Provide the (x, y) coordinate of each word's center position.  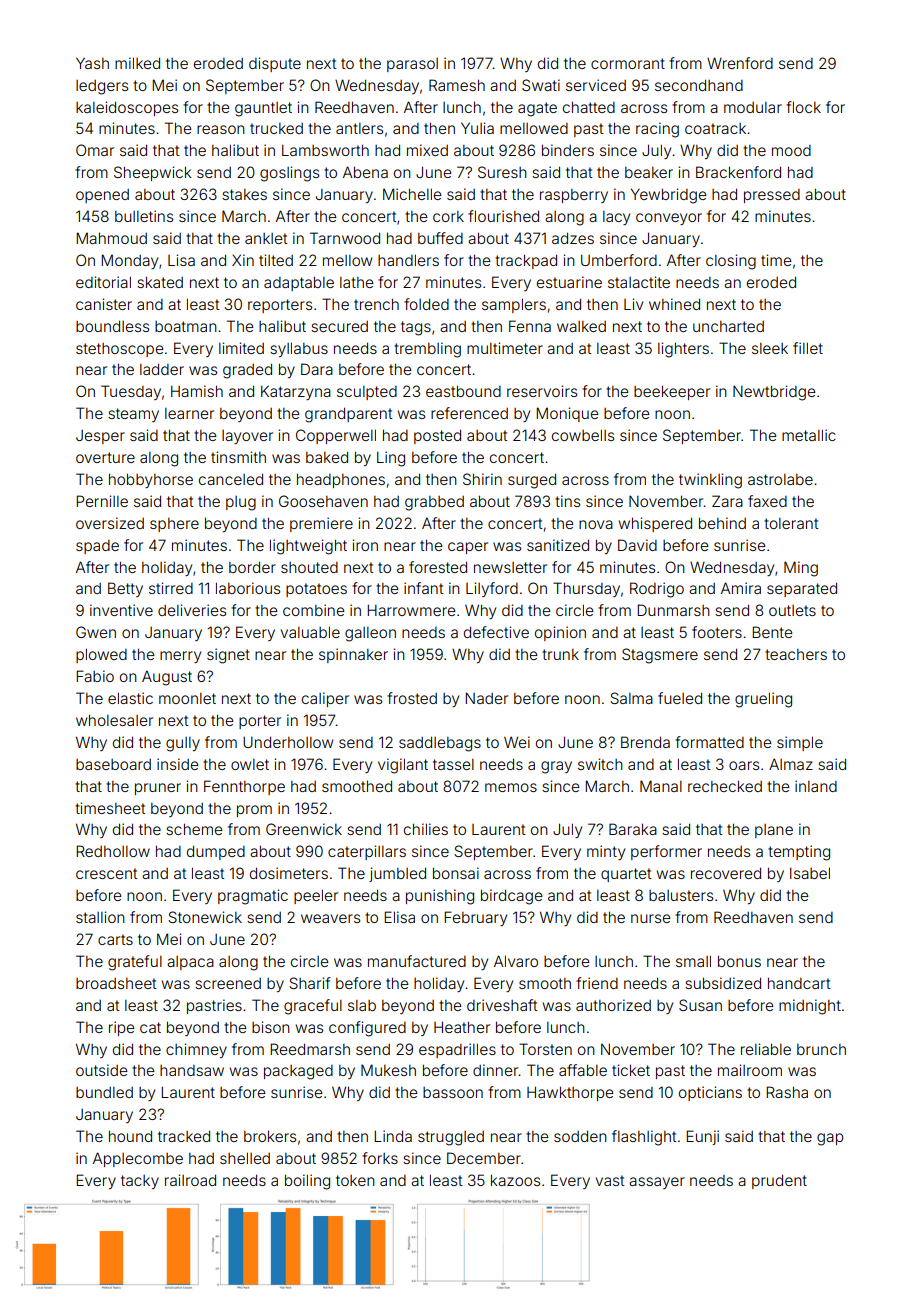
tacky (140, 1182)
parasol (412, 65)
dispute (275, 64)
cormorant (628, 63)
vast (610, 1180)
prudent (779, 1181)
